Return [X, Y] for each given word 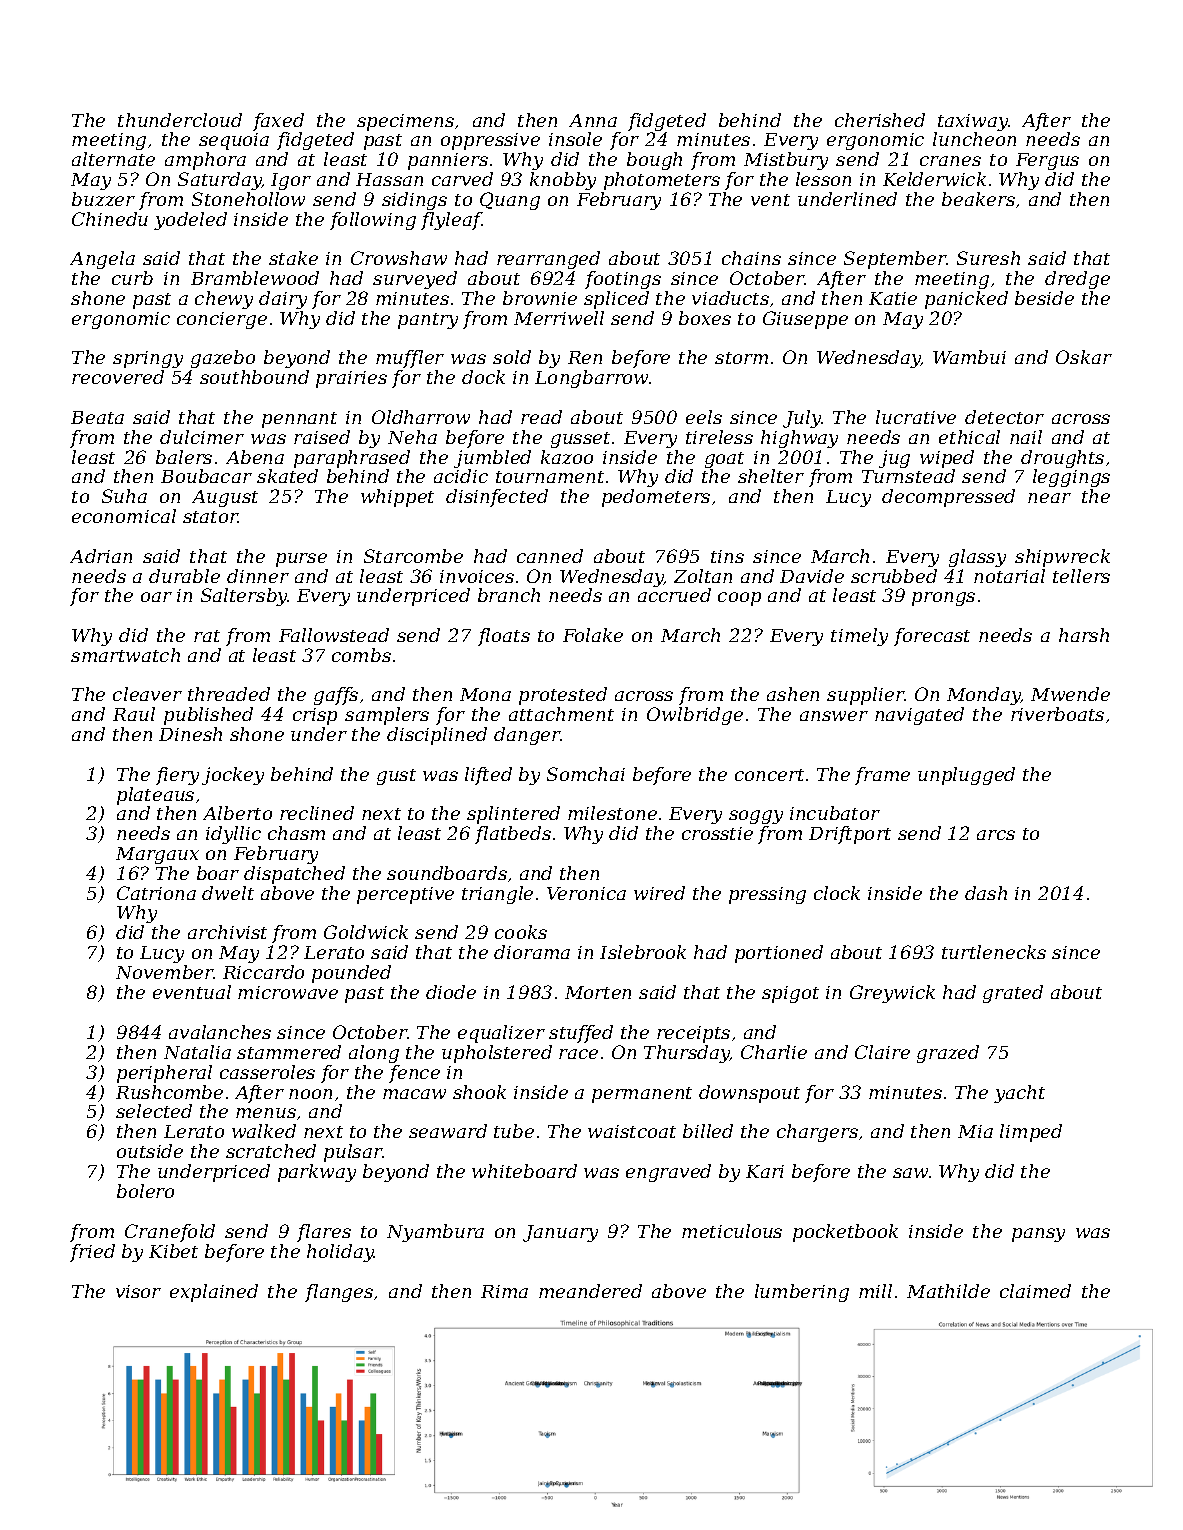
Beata [97, 417]
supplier [865, 696]
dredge [1077, 280]
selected [154, 1111]
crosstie [717, 833]
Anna [593, 120]
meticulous [732, 1231]
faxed [278, 122]
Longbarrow [591, 379]
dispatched [294, 875]
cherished [880, 120]
